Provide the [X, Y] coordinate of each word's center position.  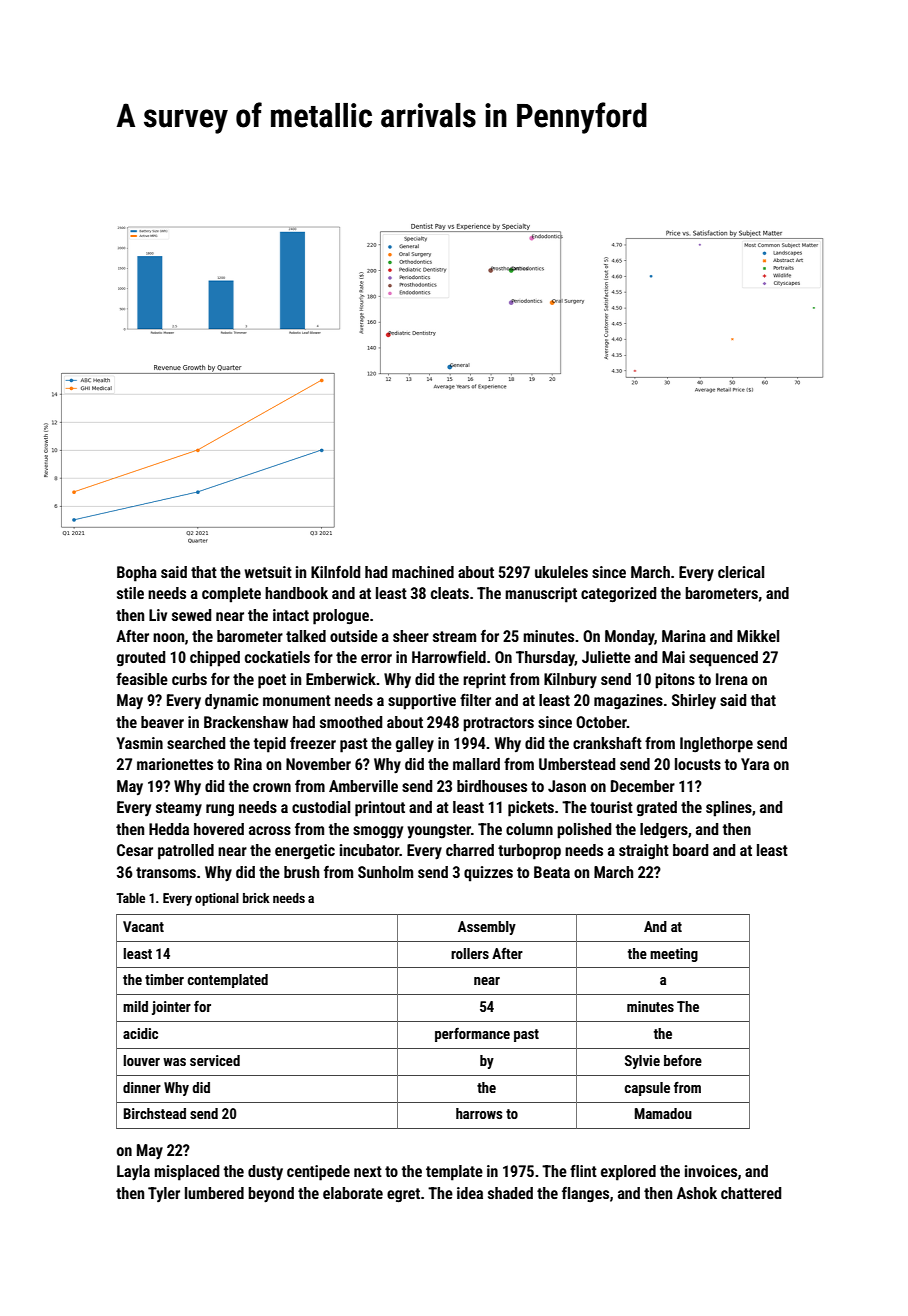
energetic [305, 852]
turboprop [529, 852]
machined [423, 572]
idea [470, 1193]
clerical [741, 572]
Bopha [137, 574]
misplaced [186, 1173]
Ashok [697, 1193]
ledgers [664, 831]
